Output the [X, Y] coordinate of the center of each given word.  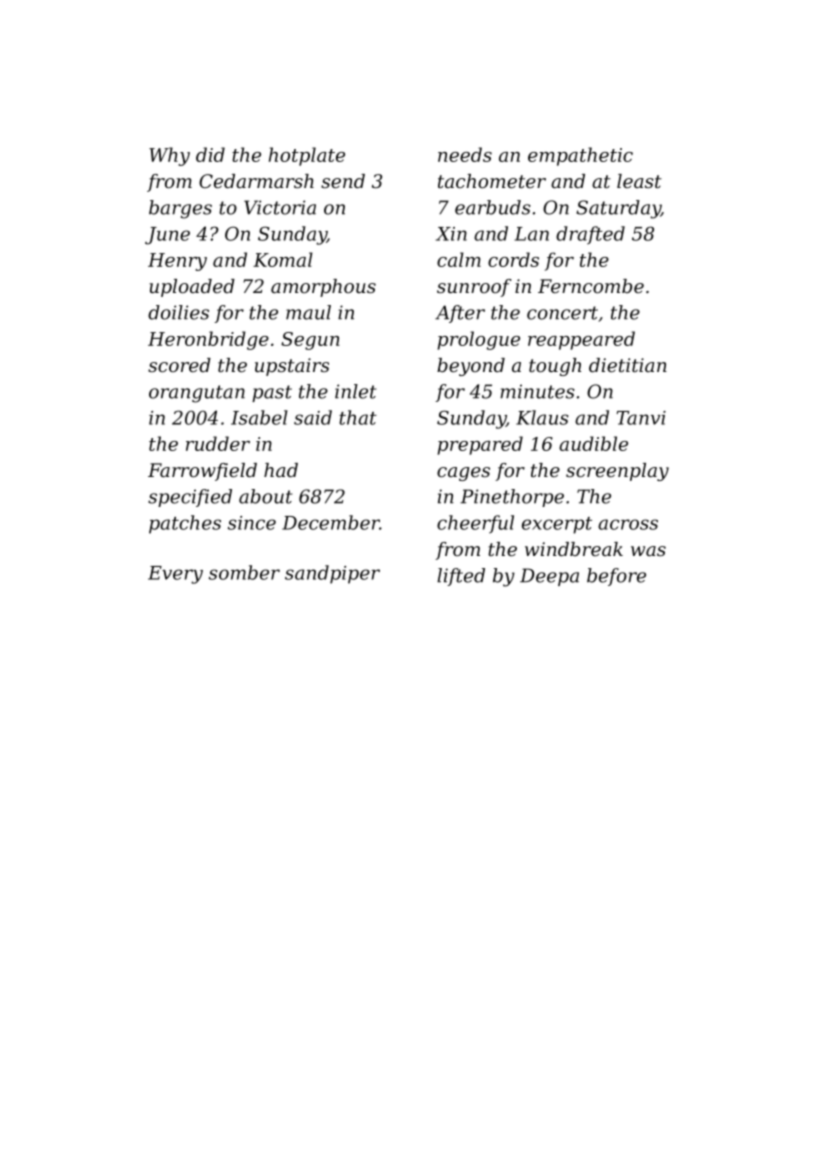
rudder [218, 443]
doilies [178, 312]
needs [465, 154]
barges [180, 209]
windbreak [574, 549]
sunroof [474, 288]
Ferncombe [591, 286]
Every [175, 575]
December [331, 522]
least [639, 181]
